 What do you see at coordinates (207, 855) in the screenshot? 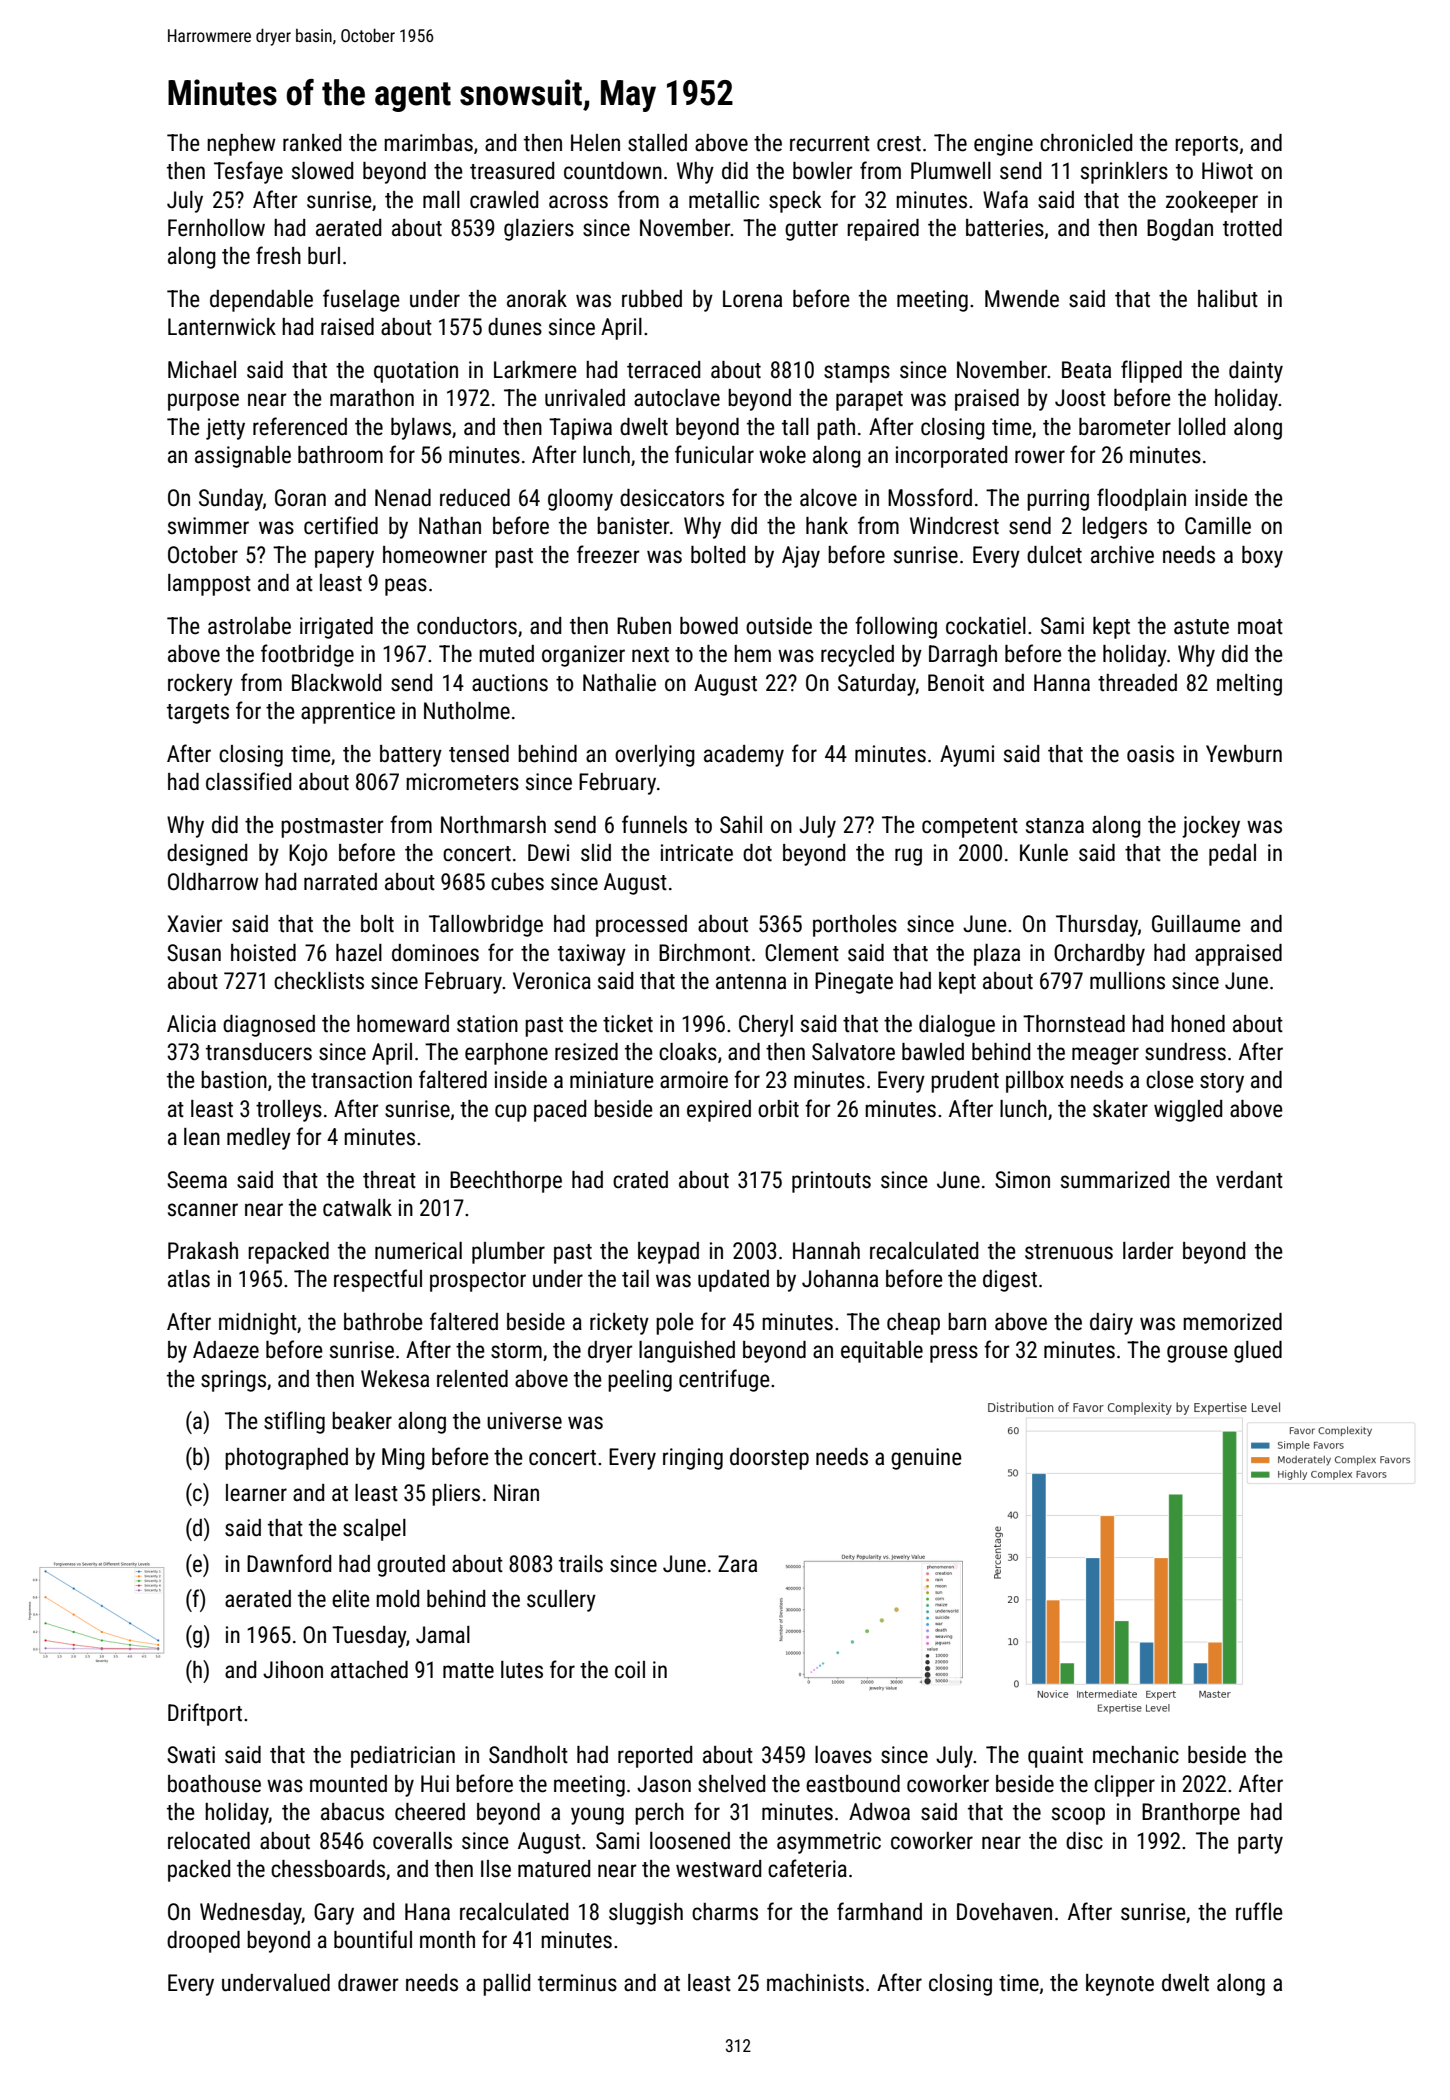
I see `designed` at bounding box center [207, 855].
